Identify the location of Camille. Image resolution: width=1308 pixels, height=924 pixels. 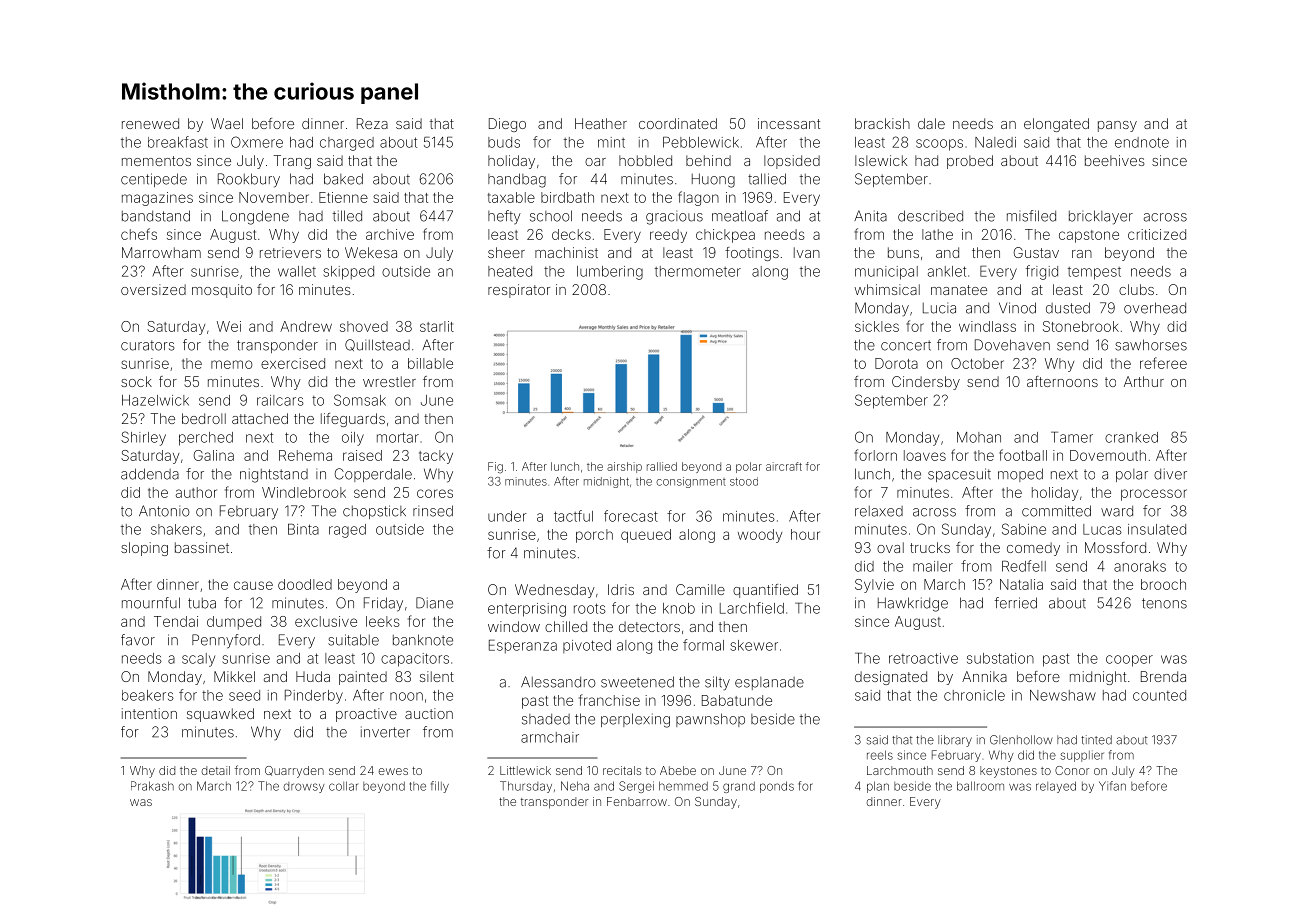
(700, 589).
